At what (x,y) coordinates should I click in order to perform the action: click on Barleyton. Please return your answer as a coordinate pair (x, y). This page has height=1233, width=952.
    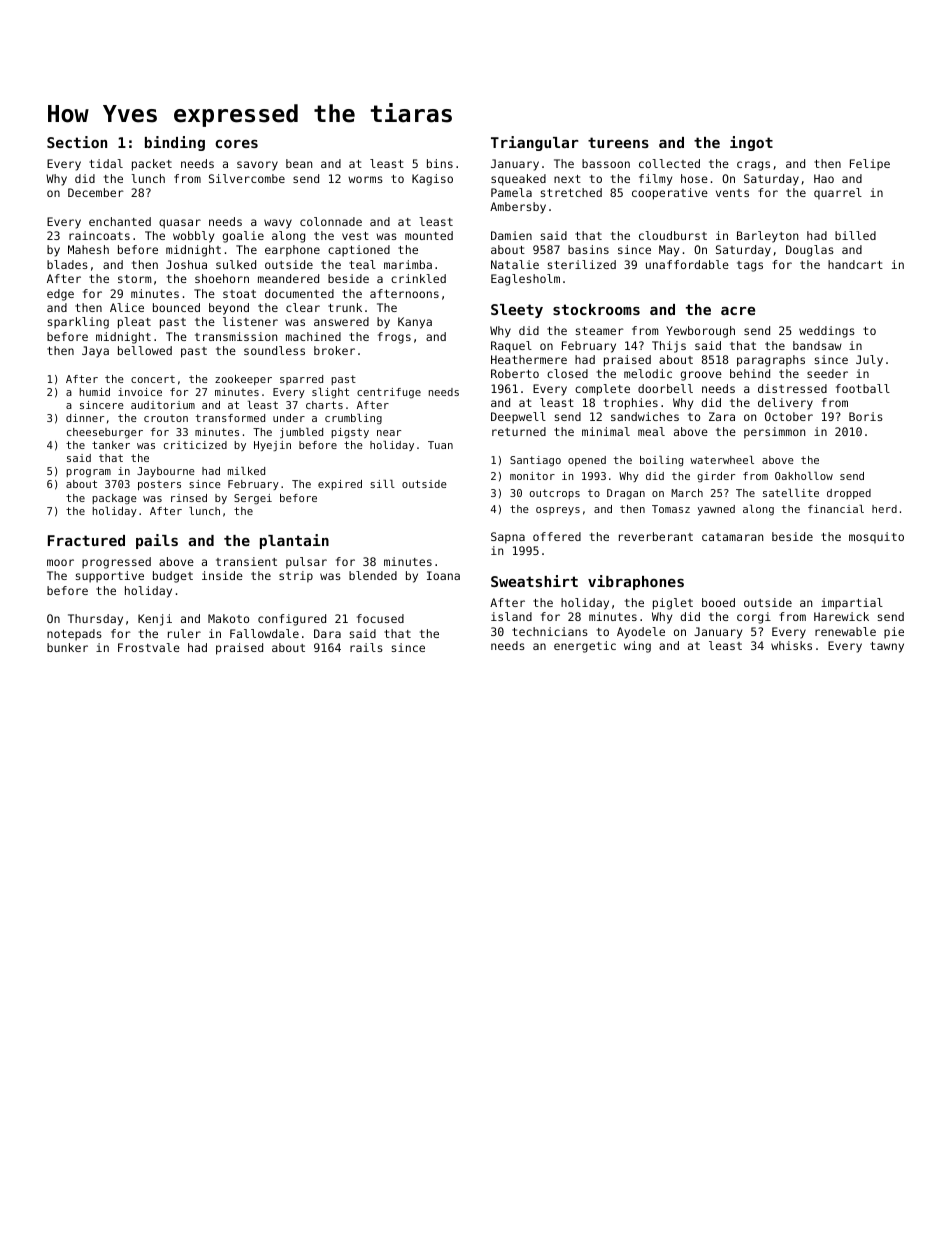
    Looking at the image, I should click on (767, 237).
